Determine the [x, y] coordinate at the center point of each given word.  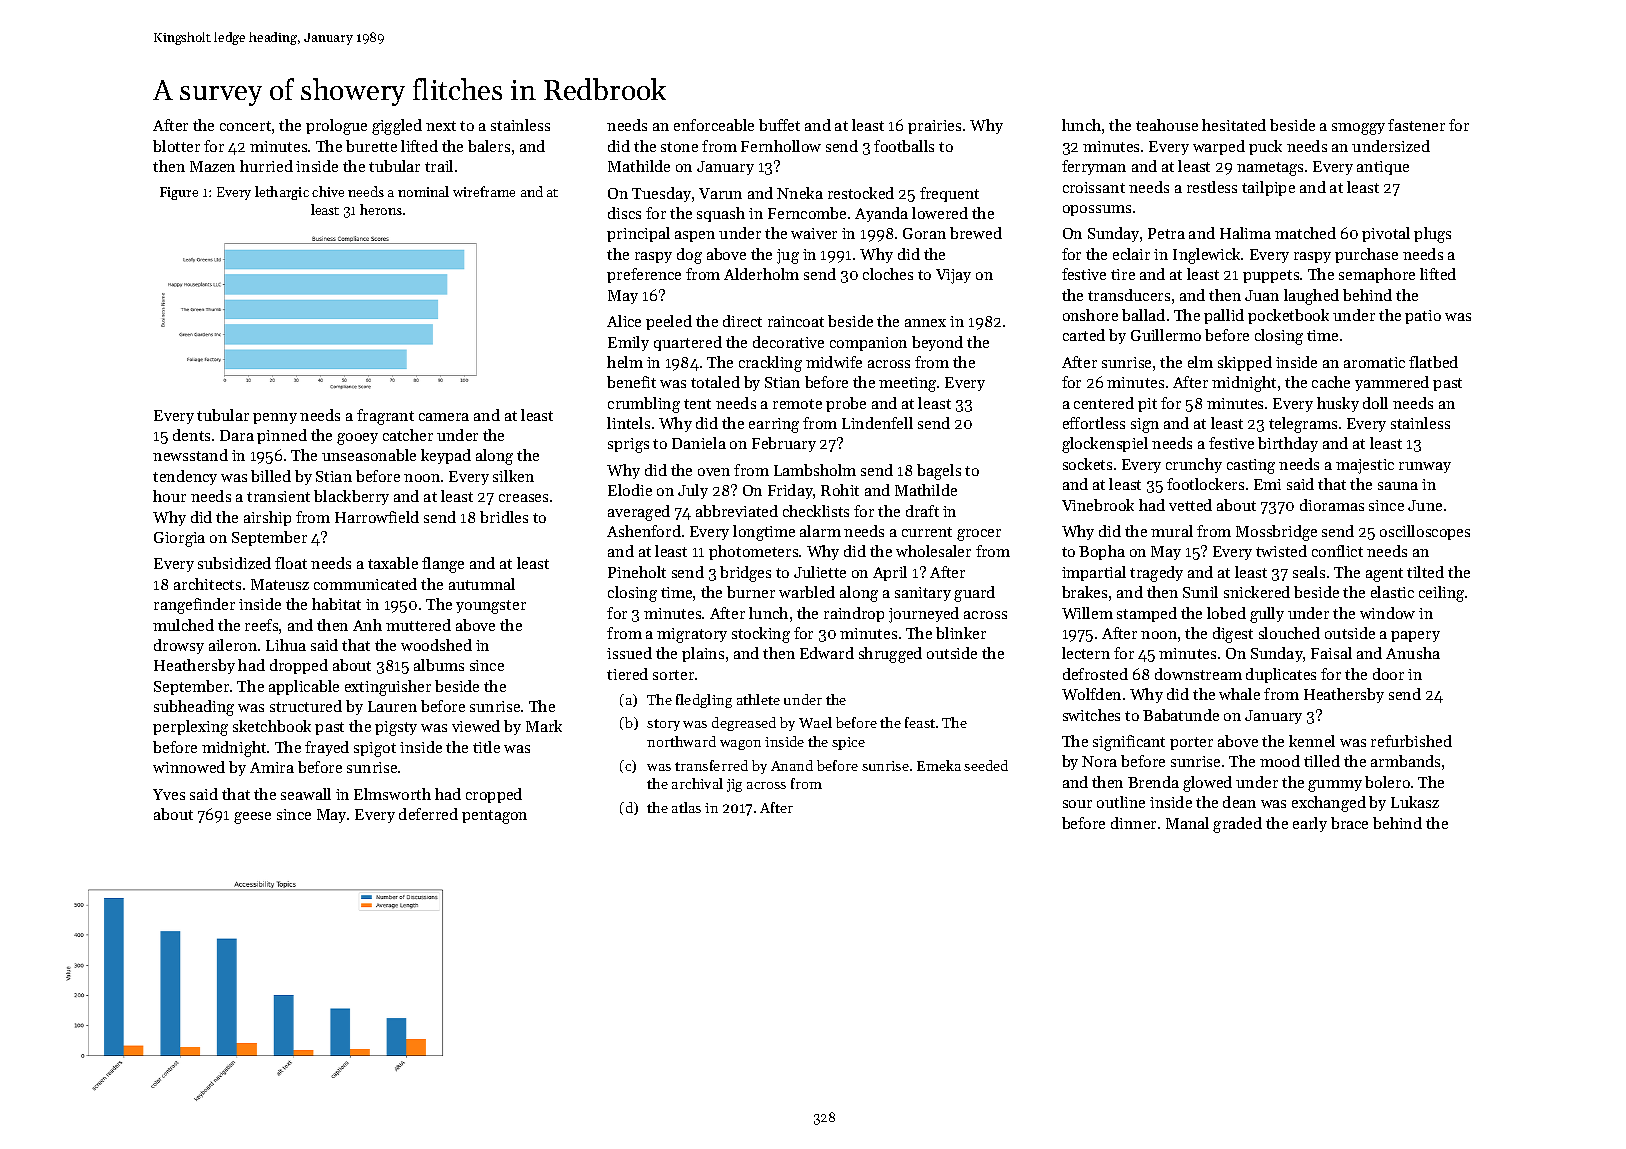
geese [252, 818]
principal [638, 234]
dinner [1133, 823]
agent [1384, 575]
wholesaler [933, 551]
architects [207, 584]
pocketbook [1288, 316]
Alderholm [761, 274]
